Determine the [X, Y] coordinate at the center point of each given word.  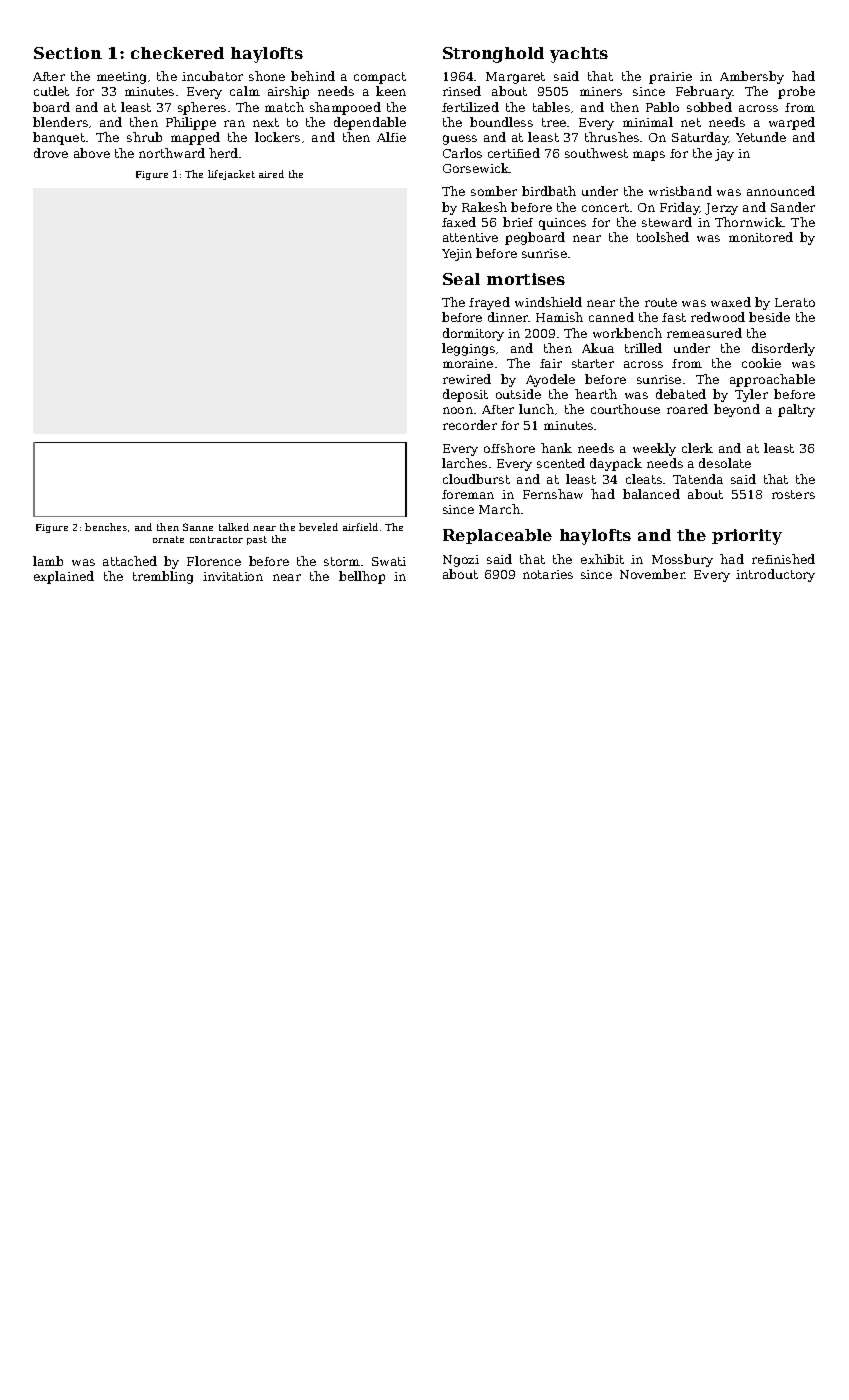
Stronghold [493, 55]
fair [551, 363]
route [661, 302]
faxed [459, 222]
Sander [793, 207]
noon [458, 410]
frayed [489, 303]
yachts [579, 55]
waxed [731, 302]
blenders [60, 122]
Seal [461, 279]
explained [64, 577]
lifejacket [231, 175]
